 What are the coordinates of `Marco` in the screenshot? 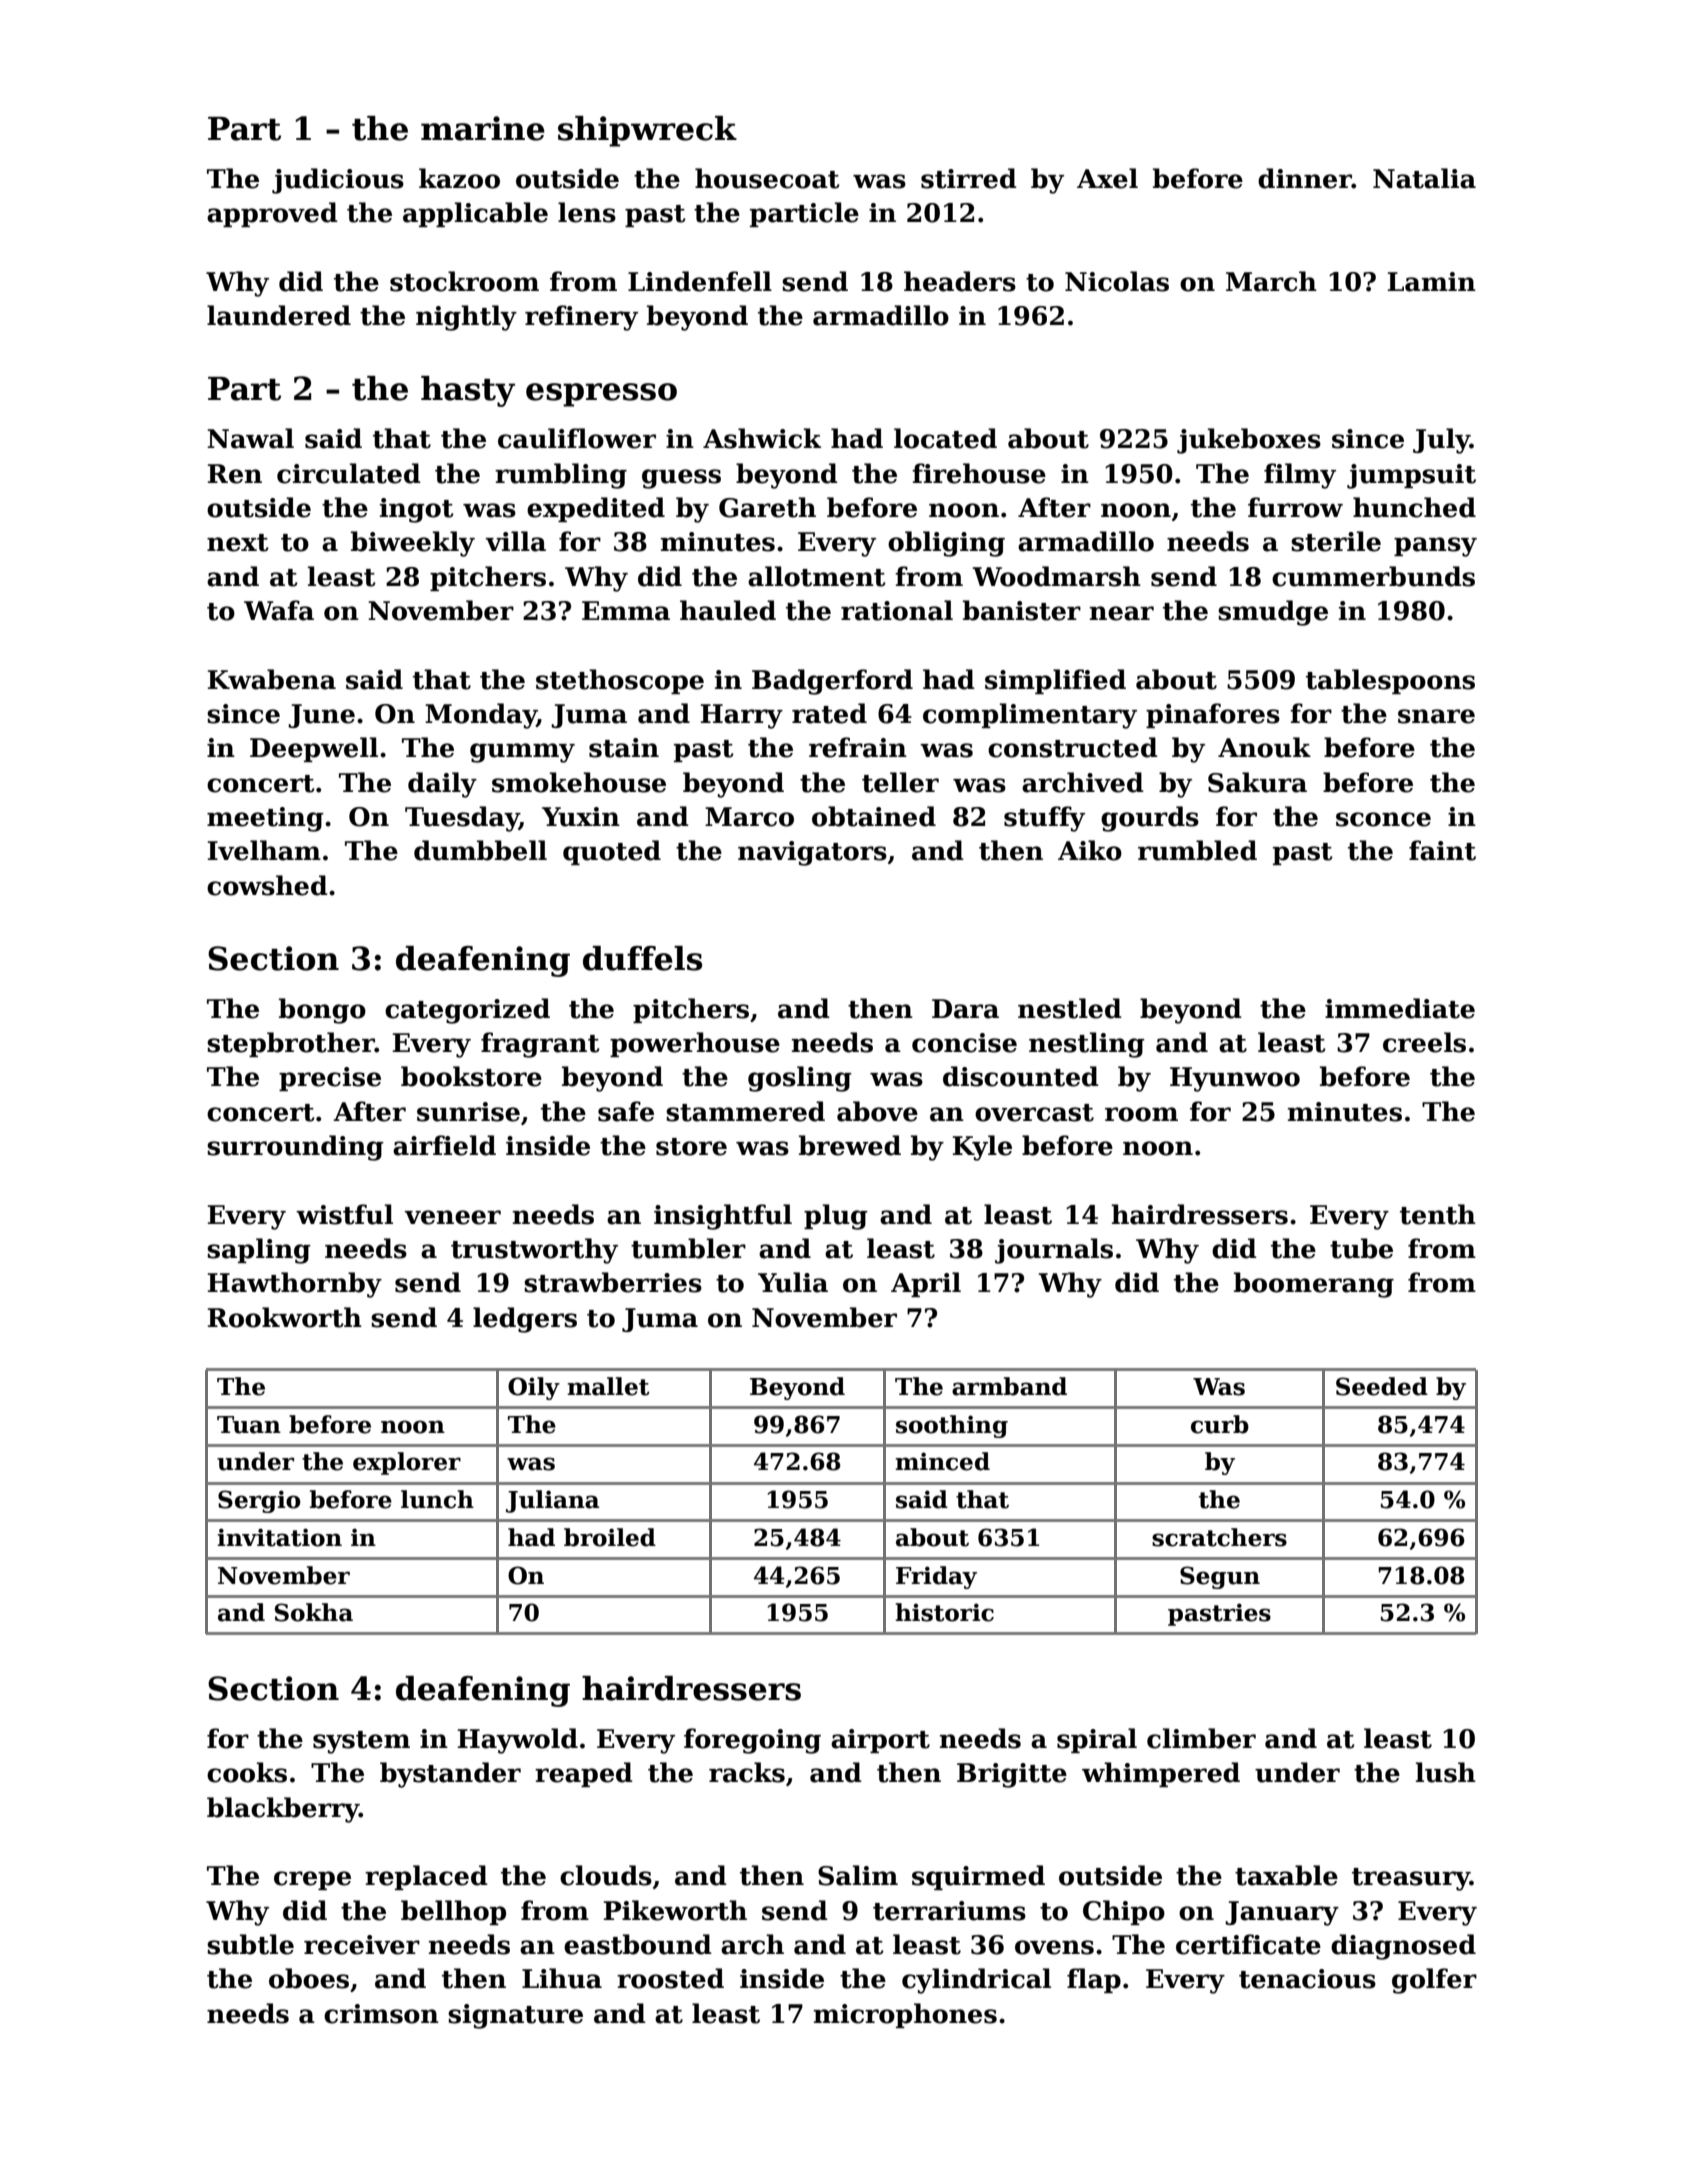 It's located at (749, 817).
